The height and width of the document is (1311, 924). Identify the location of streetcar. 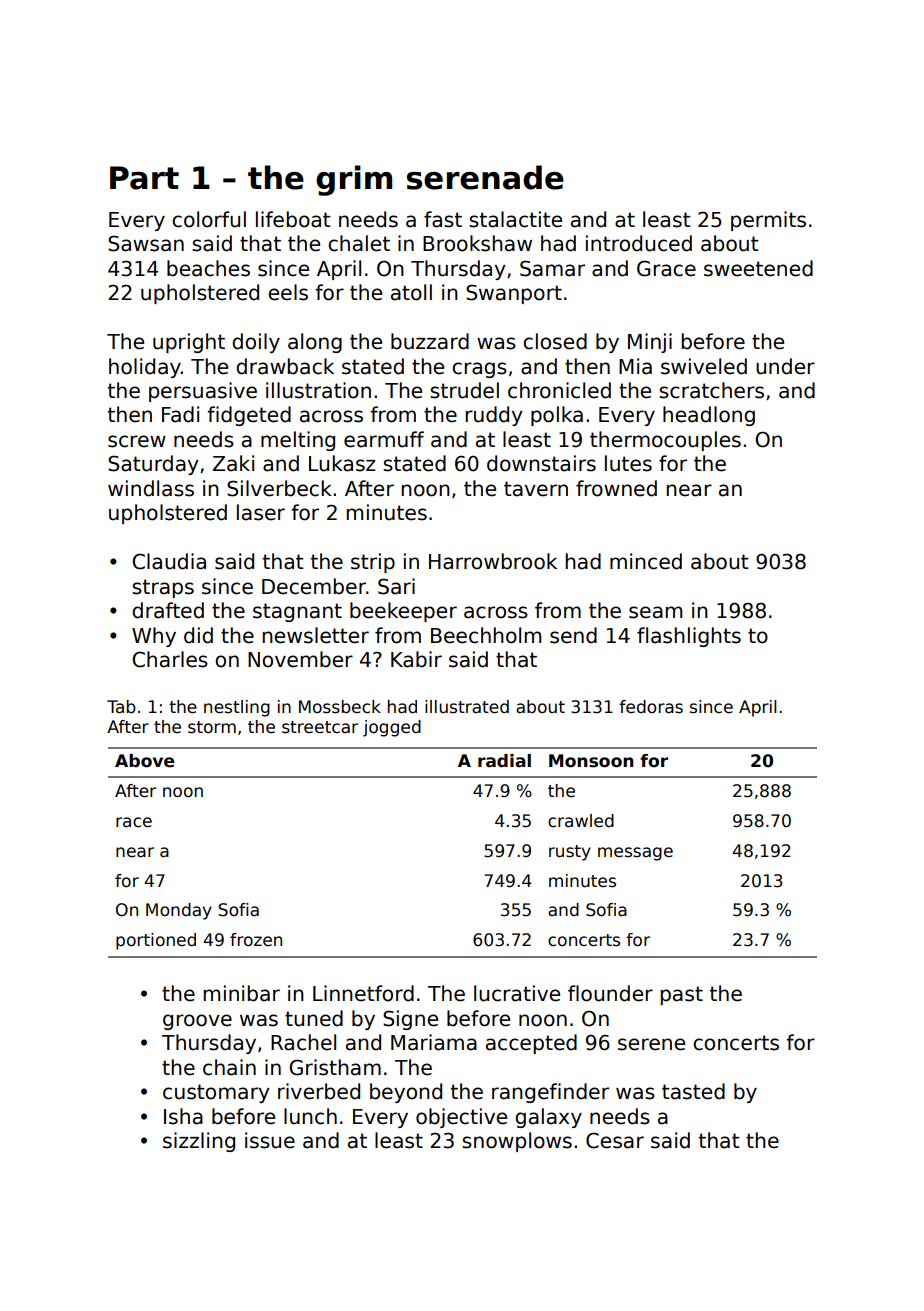
(320, 727).
